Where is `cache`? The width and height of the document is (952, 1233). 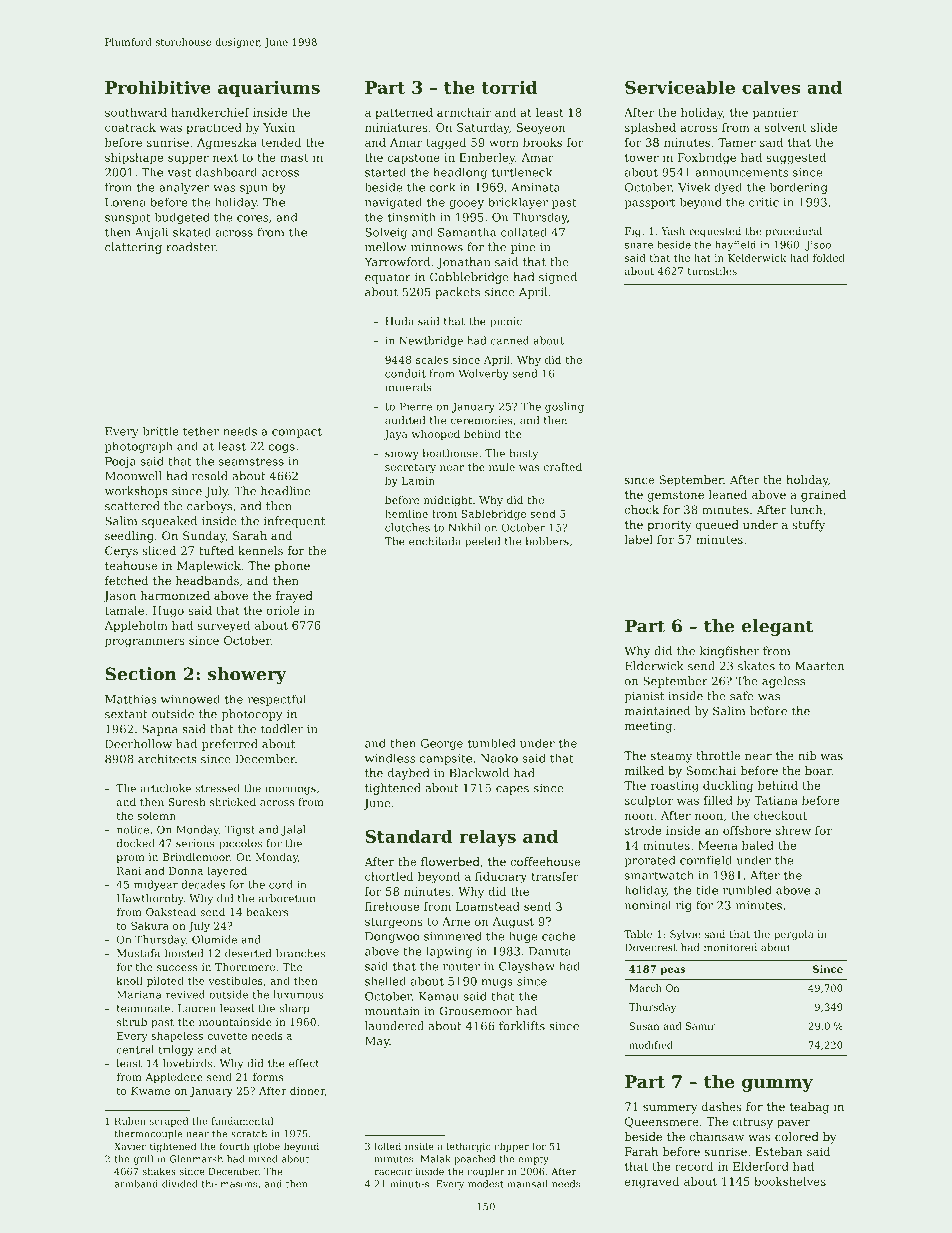
cache is located at coordinates (559, 936).
